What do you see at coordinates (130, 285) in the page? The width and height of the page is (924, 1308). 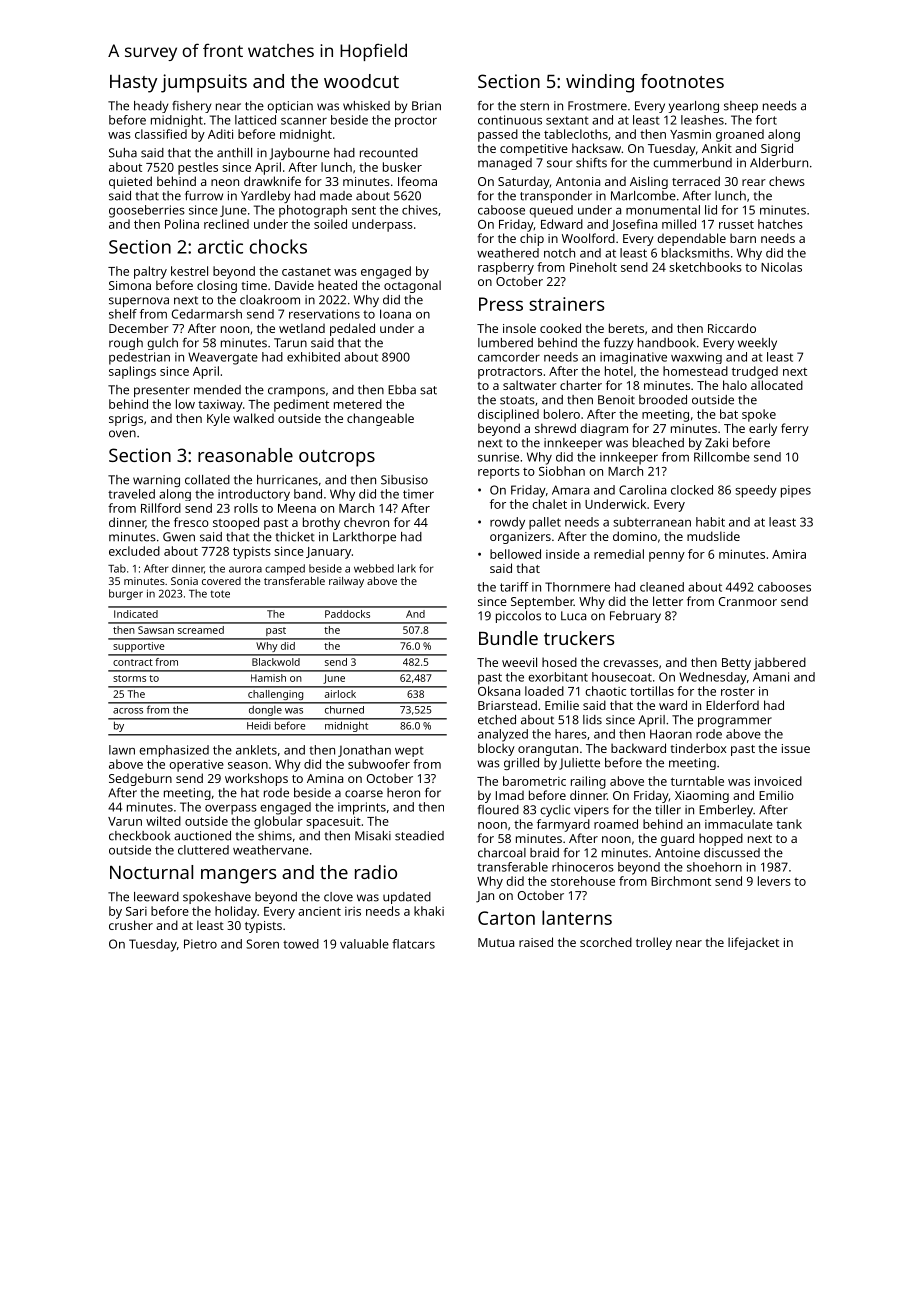 I see `Simona` at bounding box center [130, 285].
